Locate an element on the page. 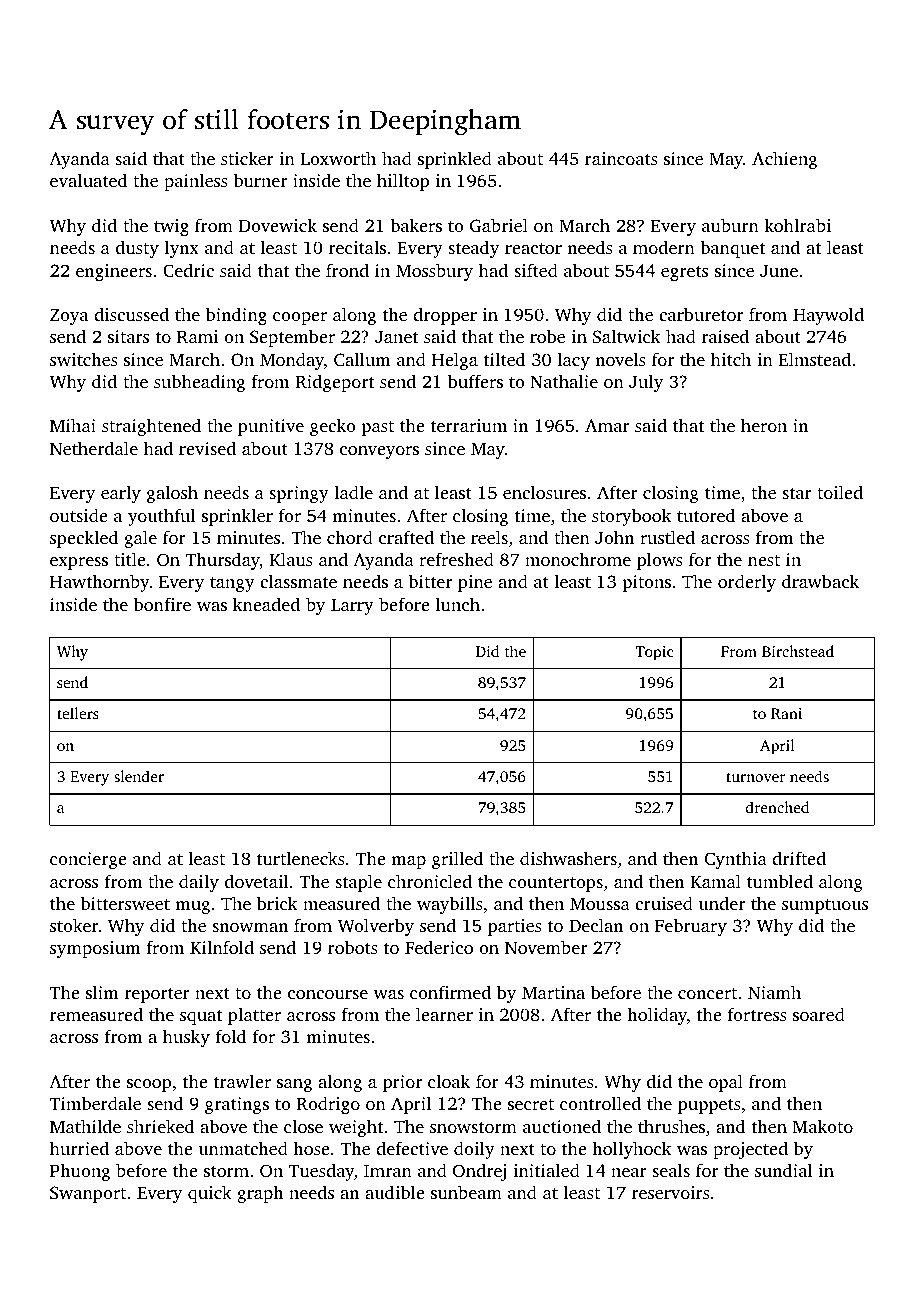 This document has height=1308, width=924. drenched is located at coordinates (777, 807).
